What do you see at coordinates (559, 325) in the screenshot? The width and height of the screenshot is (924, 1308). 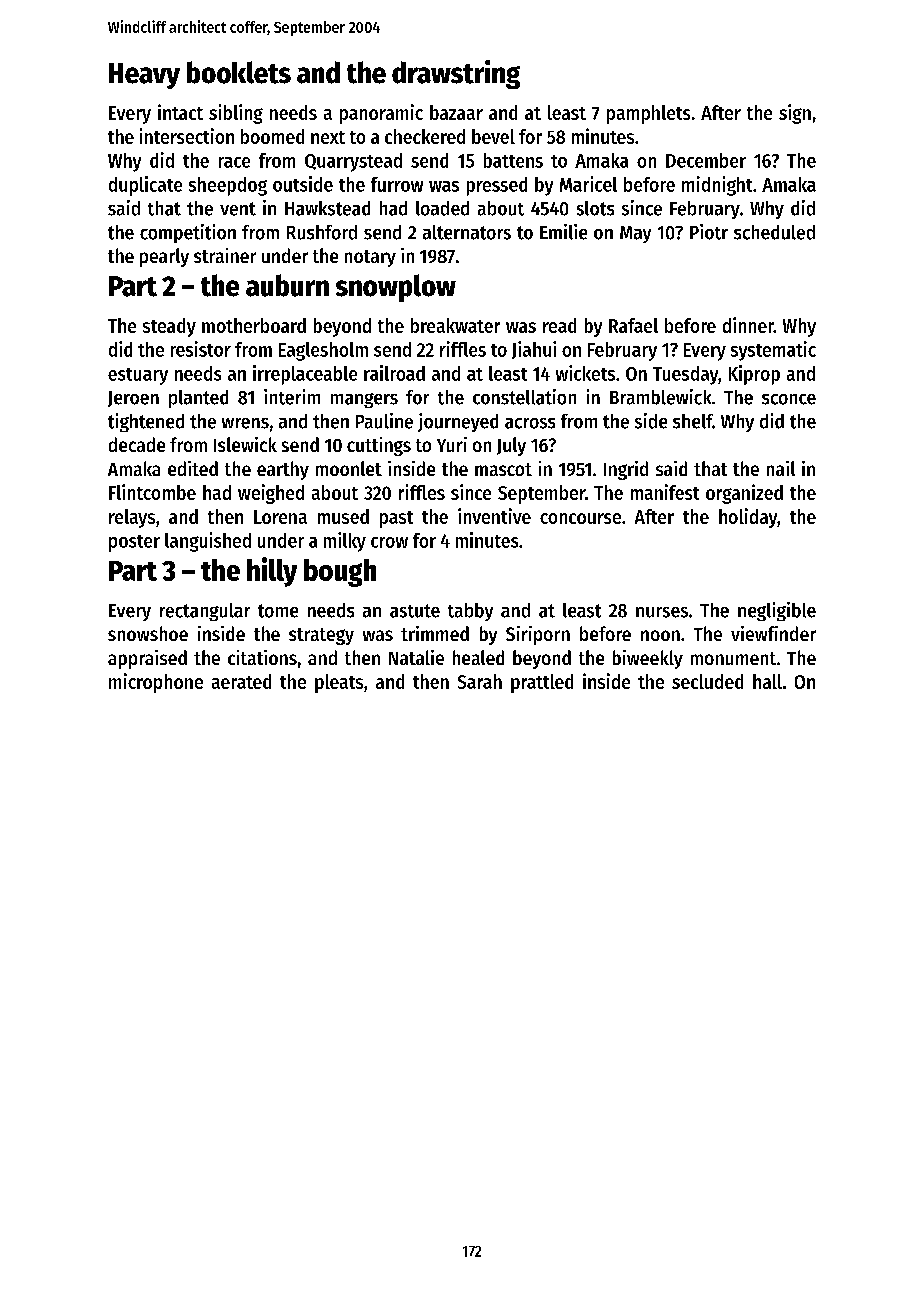 I see `read` at bounding box center [559, 325].
